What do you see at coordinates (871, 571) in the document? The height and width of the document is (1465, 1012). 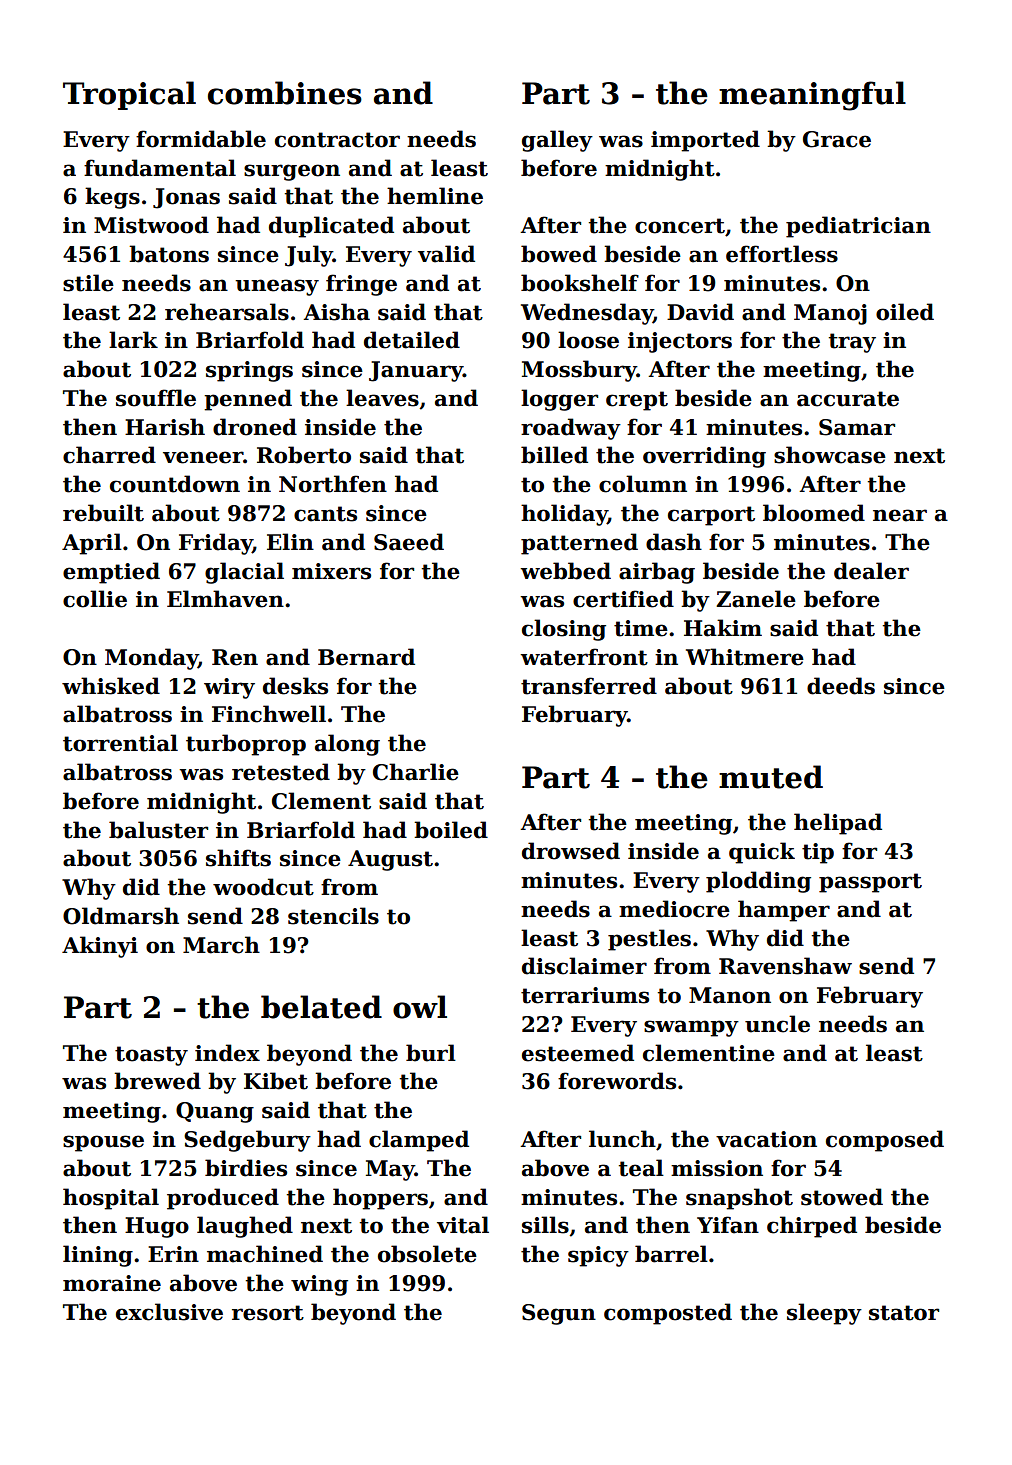 I see `dealer` at bounding box center [871, 571].
